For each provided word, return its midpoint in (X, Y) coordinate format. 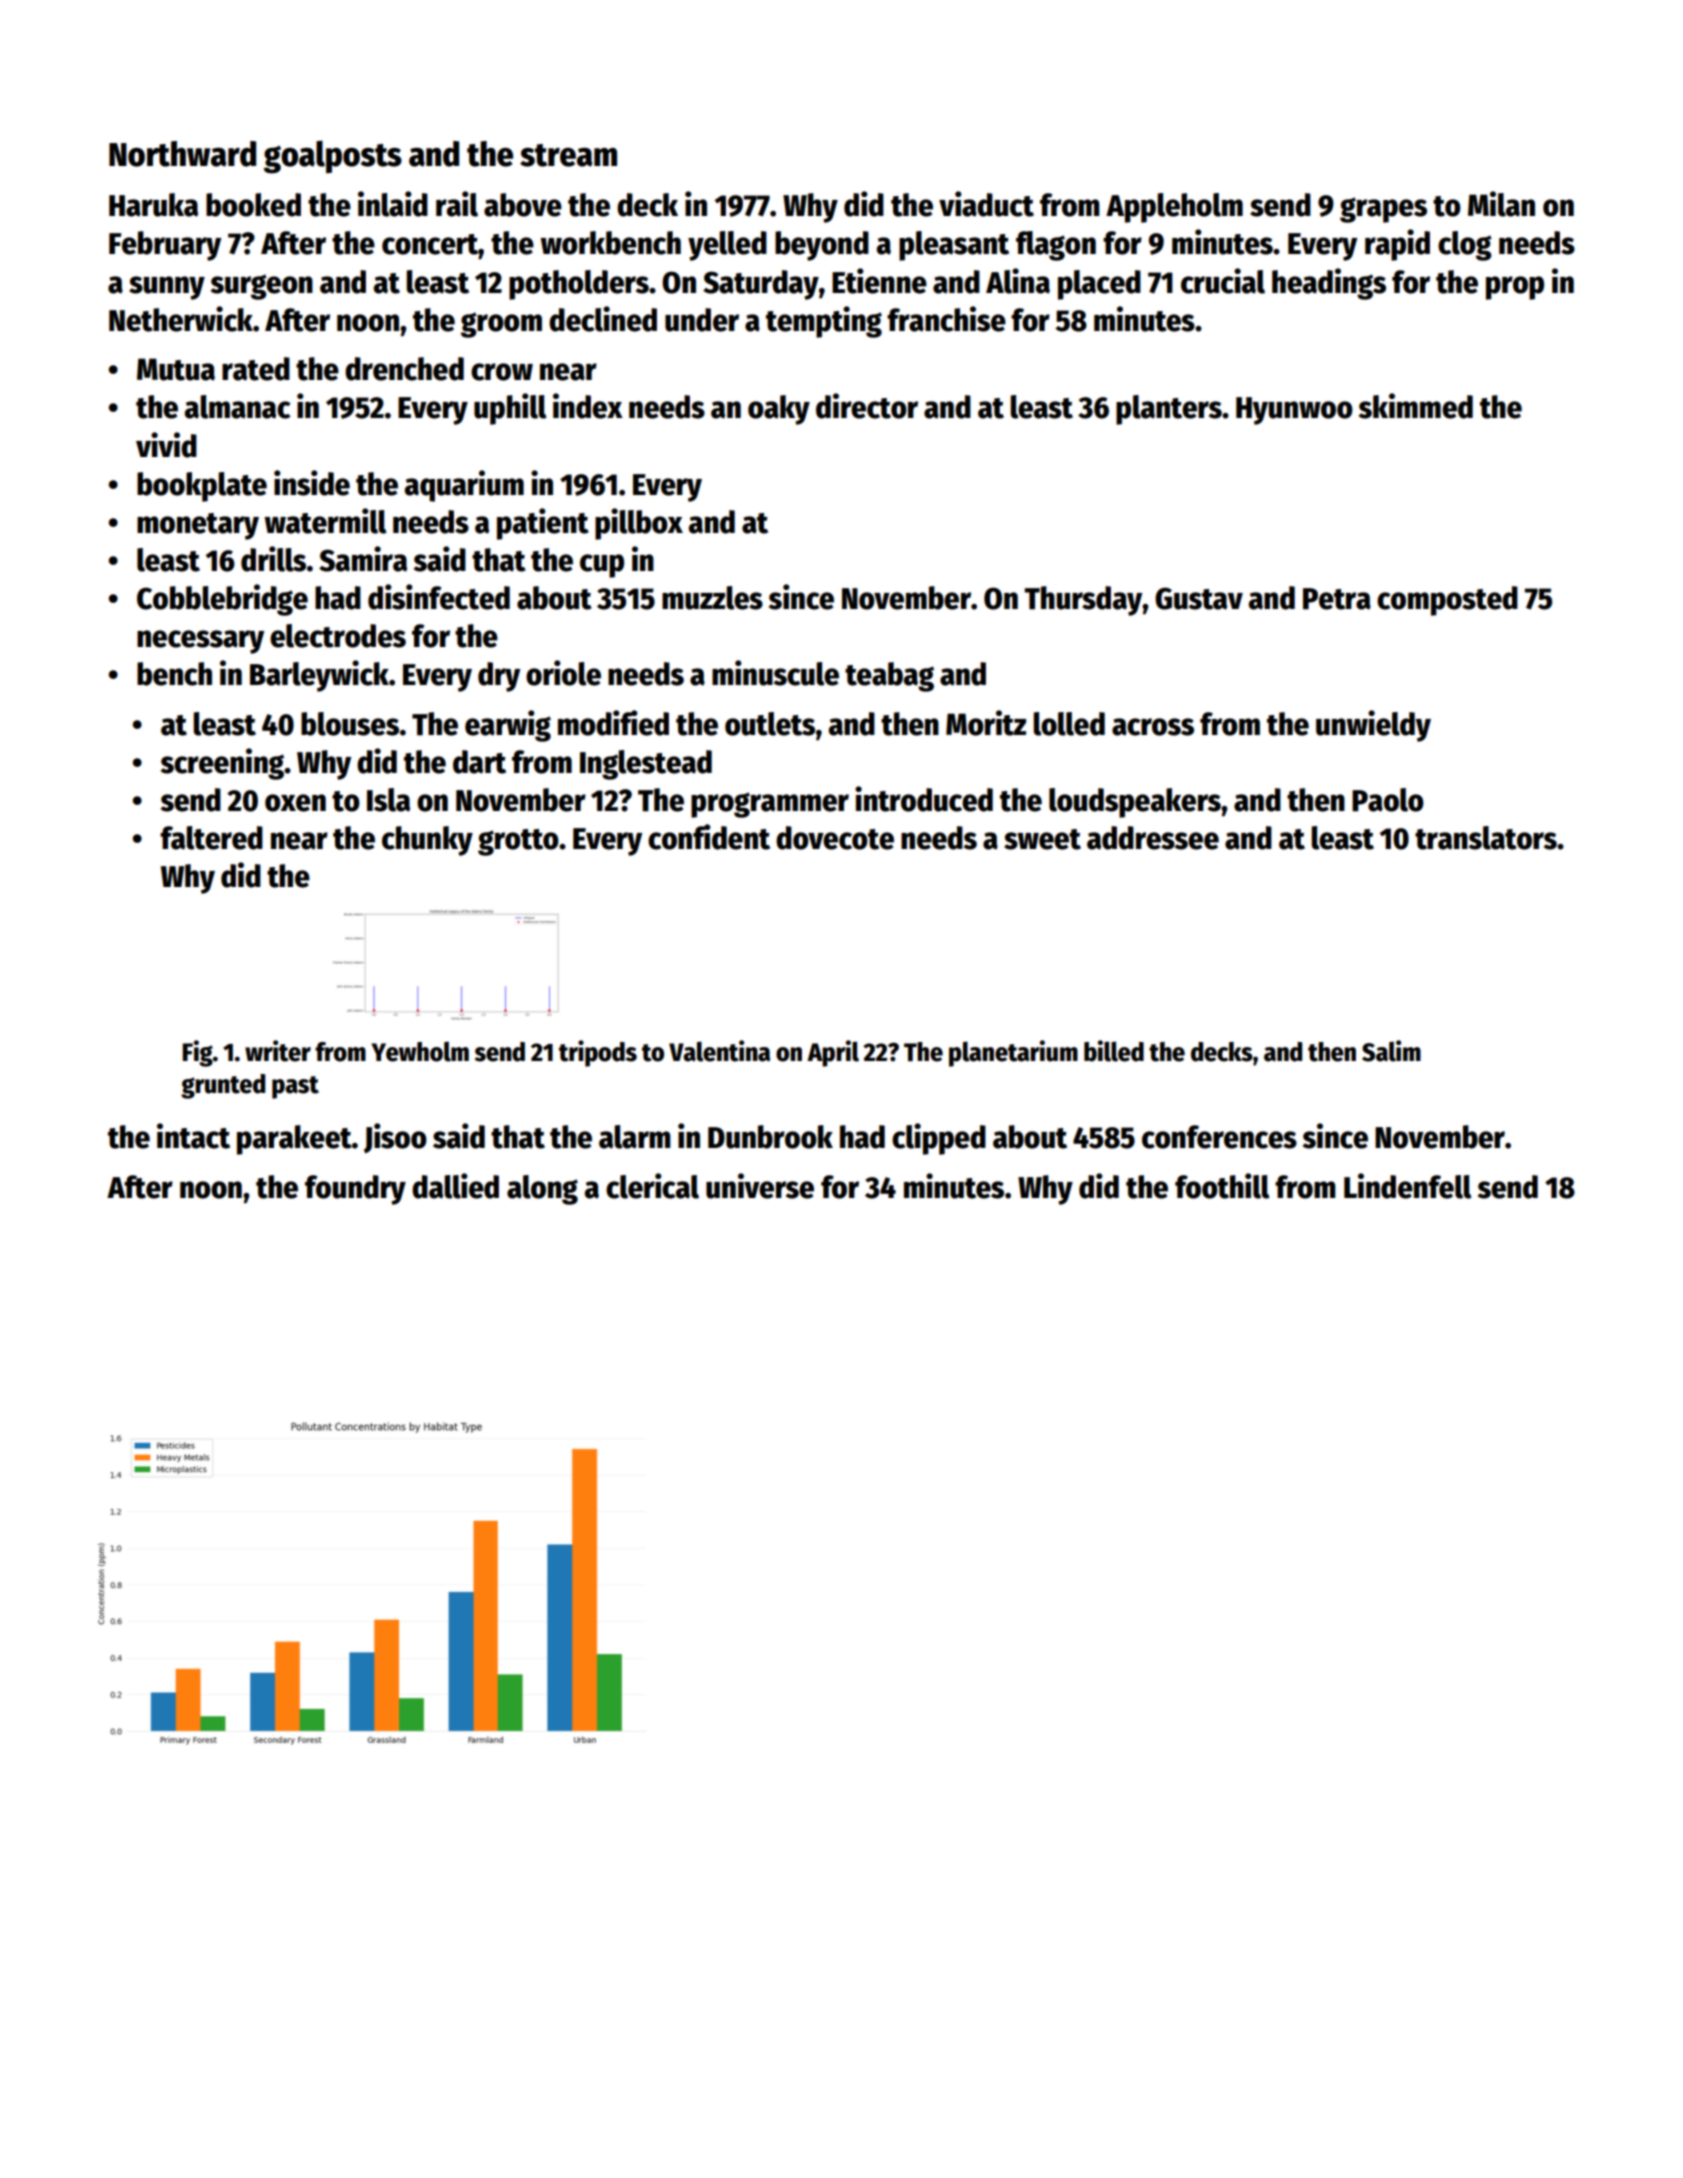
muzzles (712, 598)
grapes (1383, 210)
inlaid (393, 204)
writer (278, 1051)
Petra (1337, 599)
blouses (350, 724)
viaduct (986, 204)
